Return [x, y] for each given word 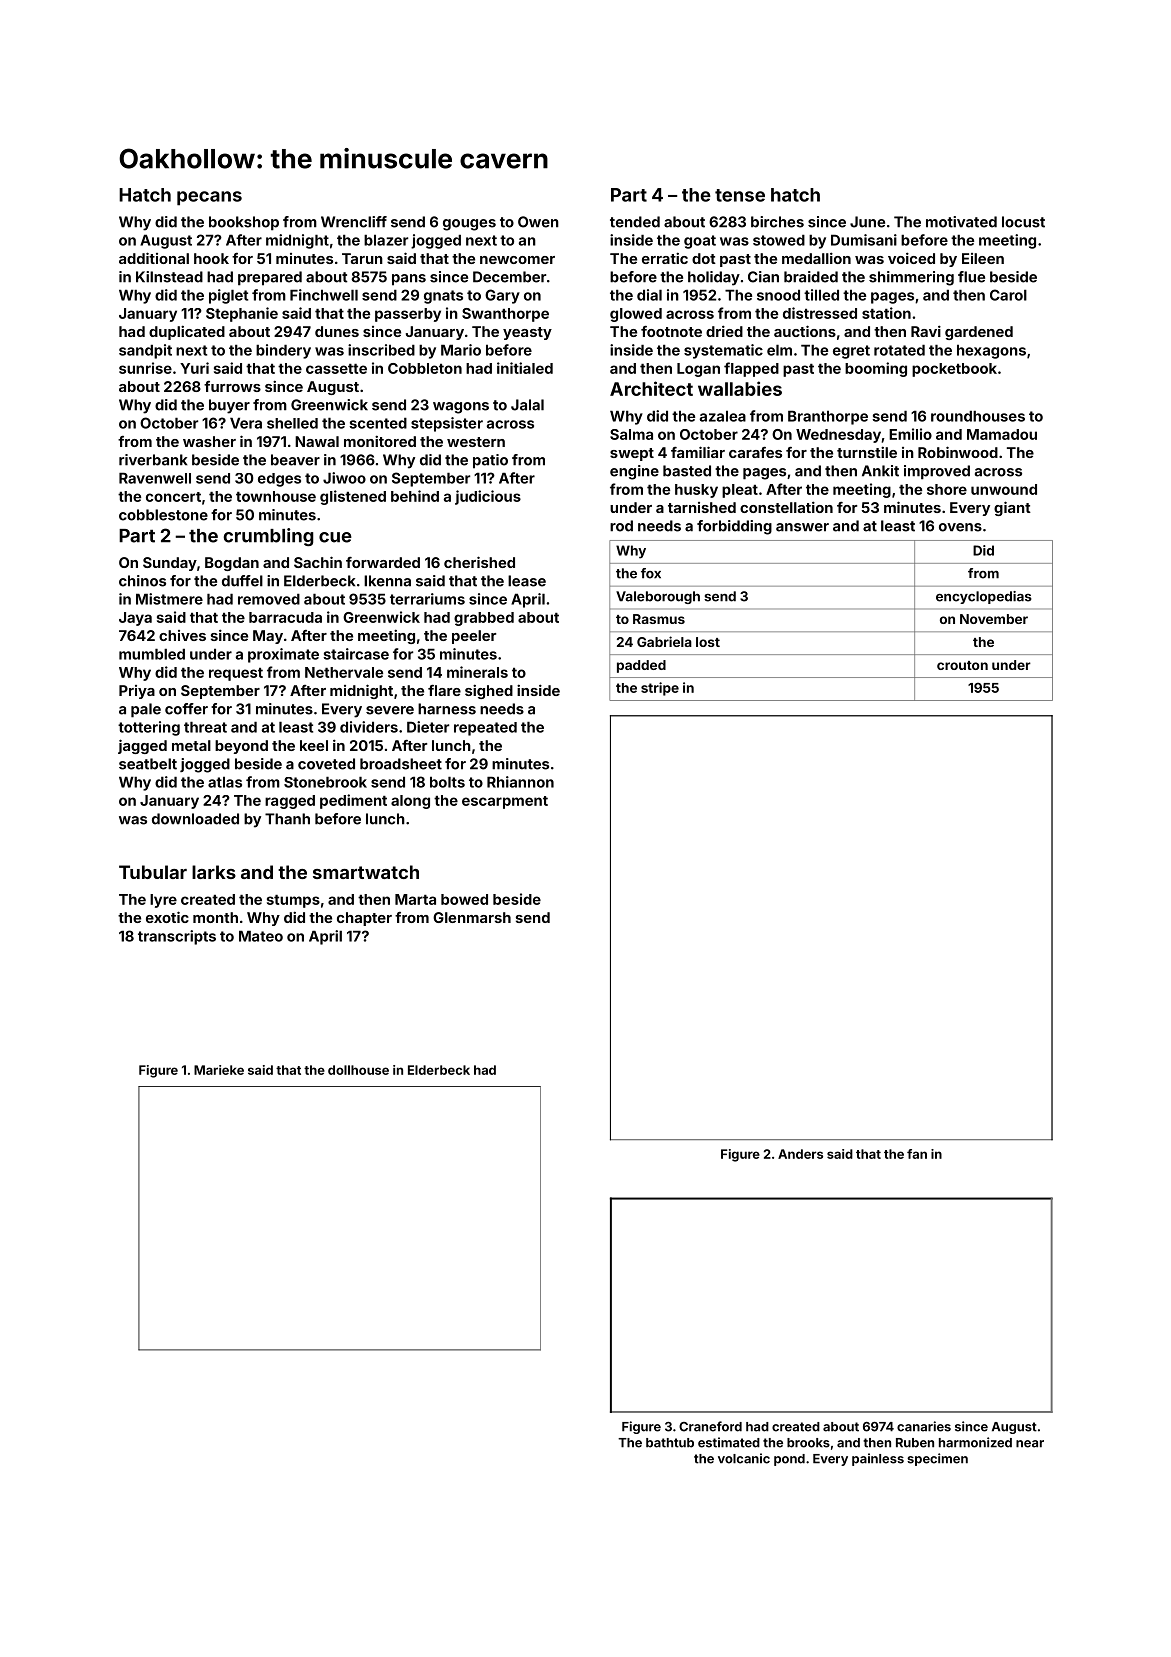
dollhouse [358, 1070]
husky [696, 491]
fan [917, 1154]
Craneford [710, 1426]
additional [154, 258]
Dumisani [864, 240]
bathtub [670, 1443]
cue [335, 537]
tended [635, 222]
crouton [962, 665]
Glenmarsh [472, 917]
